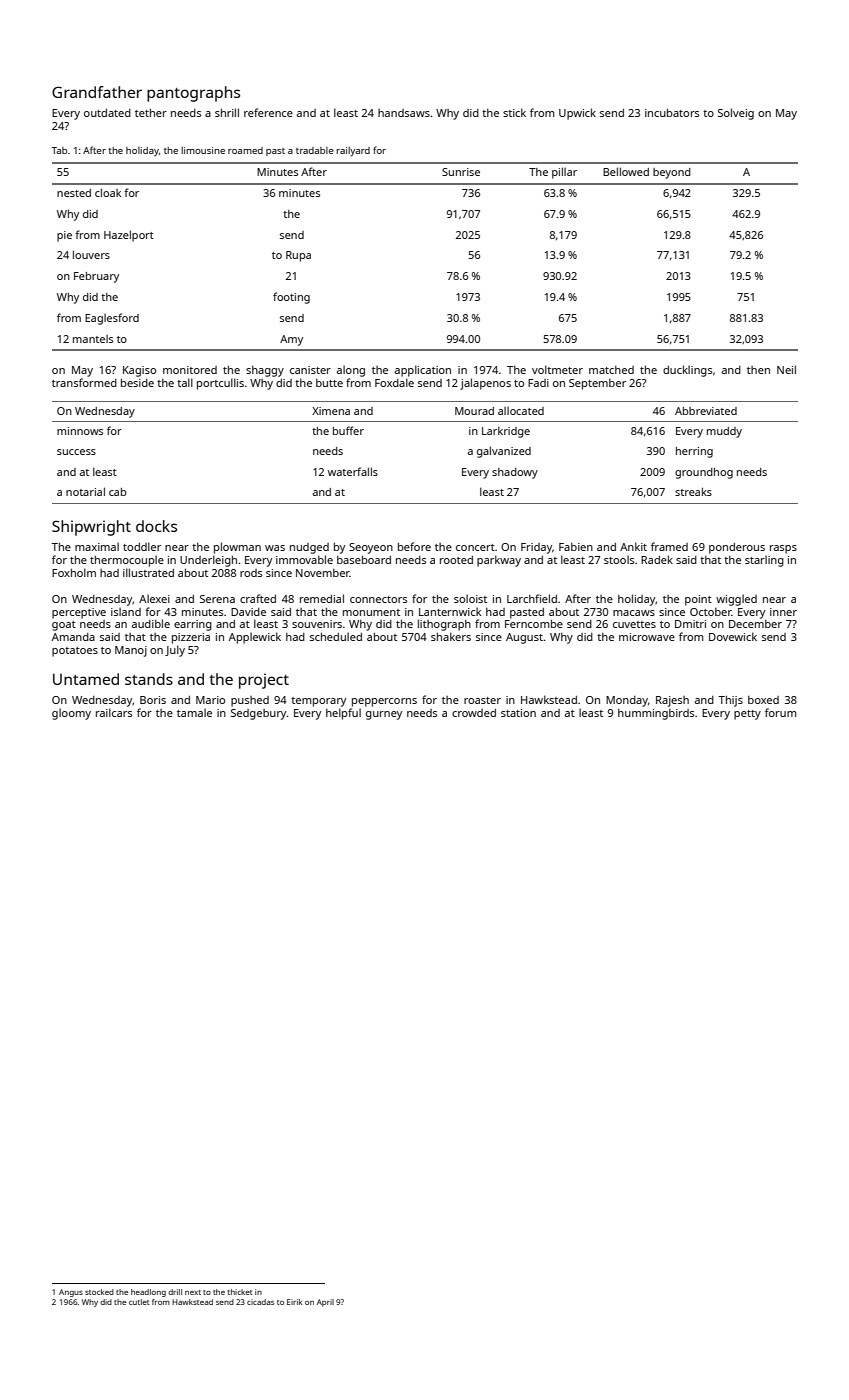  Describe the element at coordinates (194, 712) in the page. I see `tamale` at that location.
